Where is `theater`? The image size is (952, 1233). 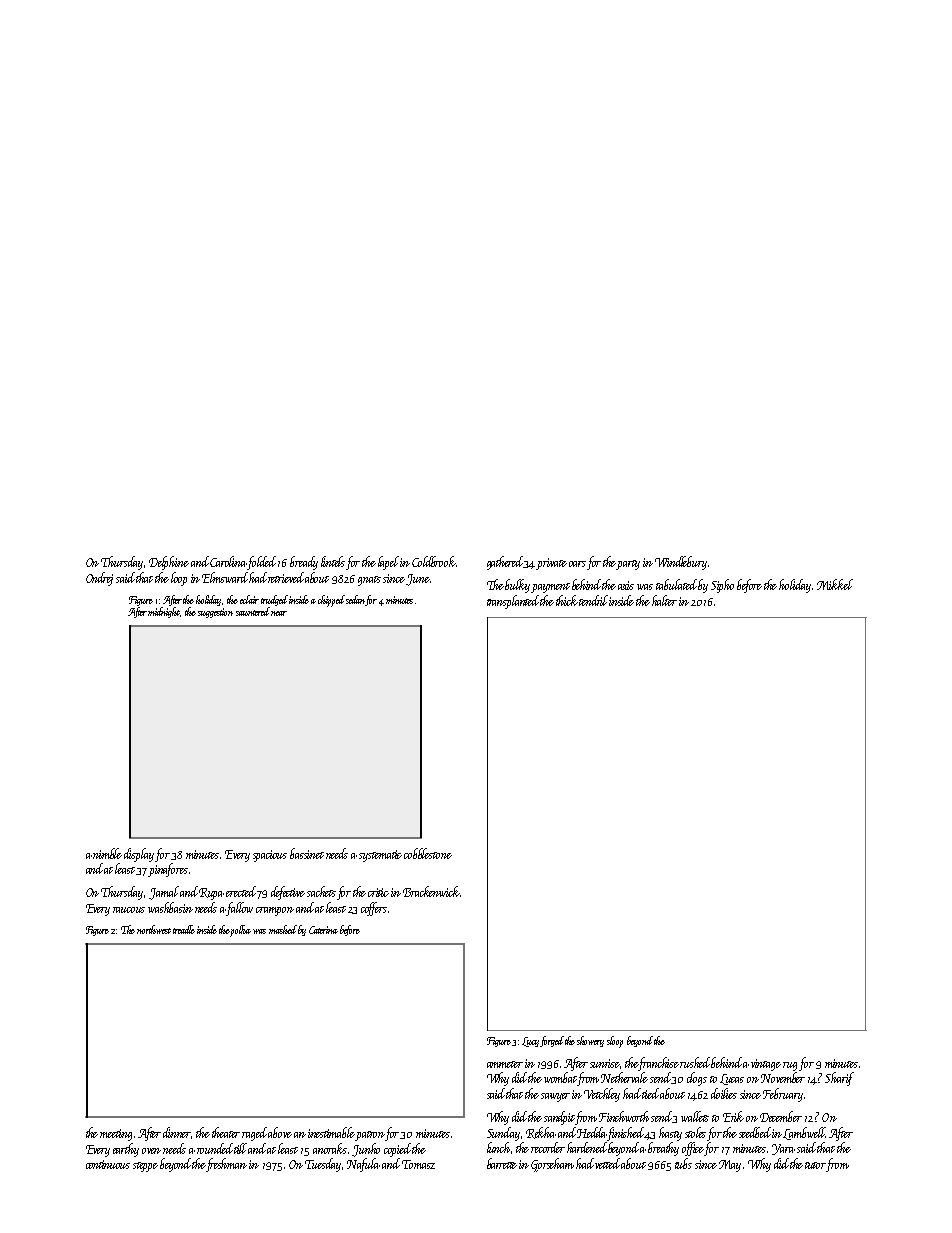 theater is located at coordinates (226, 1132).
